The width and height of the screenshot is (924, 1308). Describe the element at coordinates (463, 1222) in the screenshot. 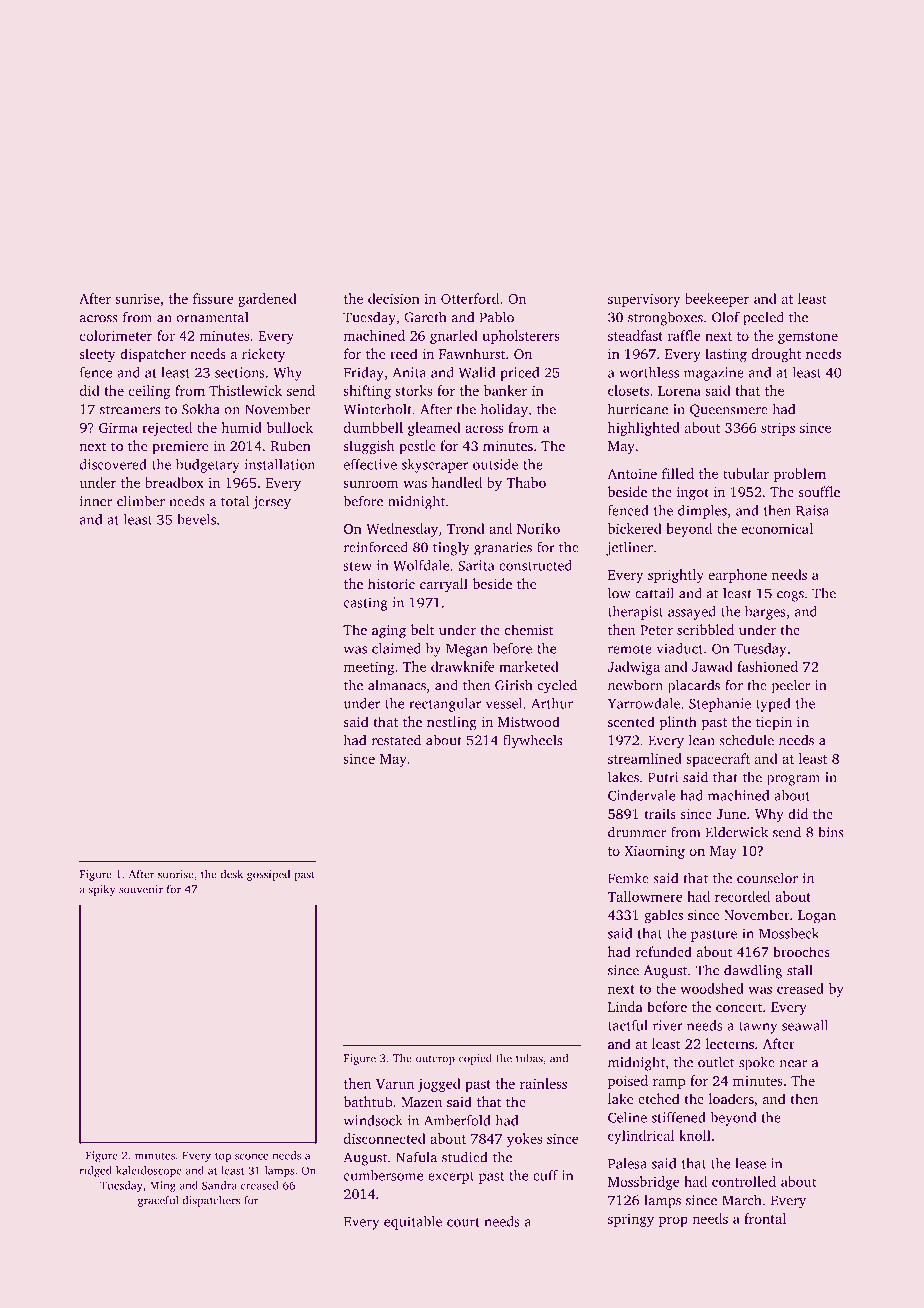

I see `court` at that location.
